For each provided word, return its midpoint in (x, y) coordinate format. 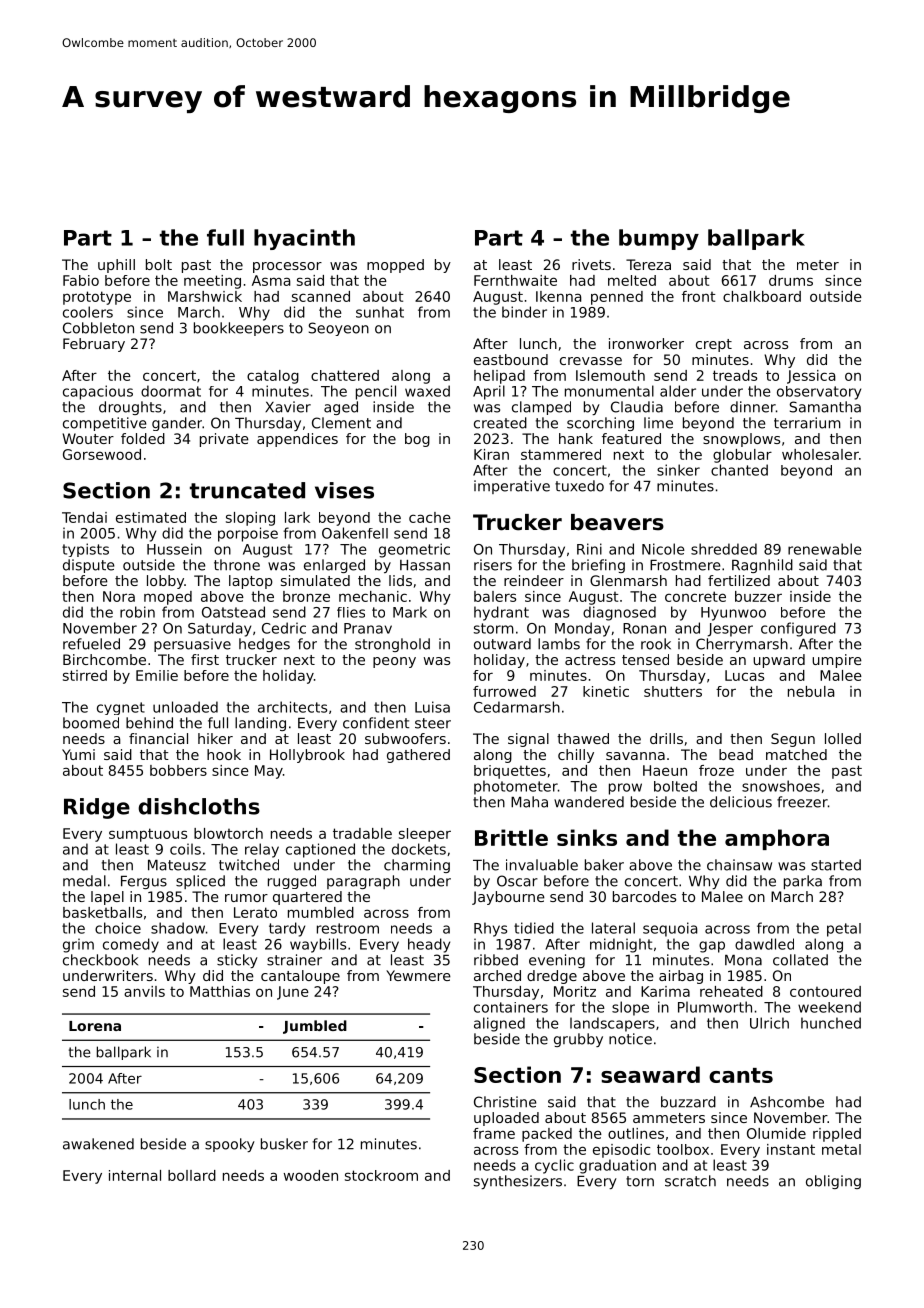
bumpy (659, 239)
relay (262, 850)
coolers (88, 312)
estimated (151, 517)
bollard (192, 1175)
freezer (802, 802)
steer (433, 723)
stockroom (381, 1175)
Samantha (825, 407)
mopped (395, 266)
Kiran (491, 454)
